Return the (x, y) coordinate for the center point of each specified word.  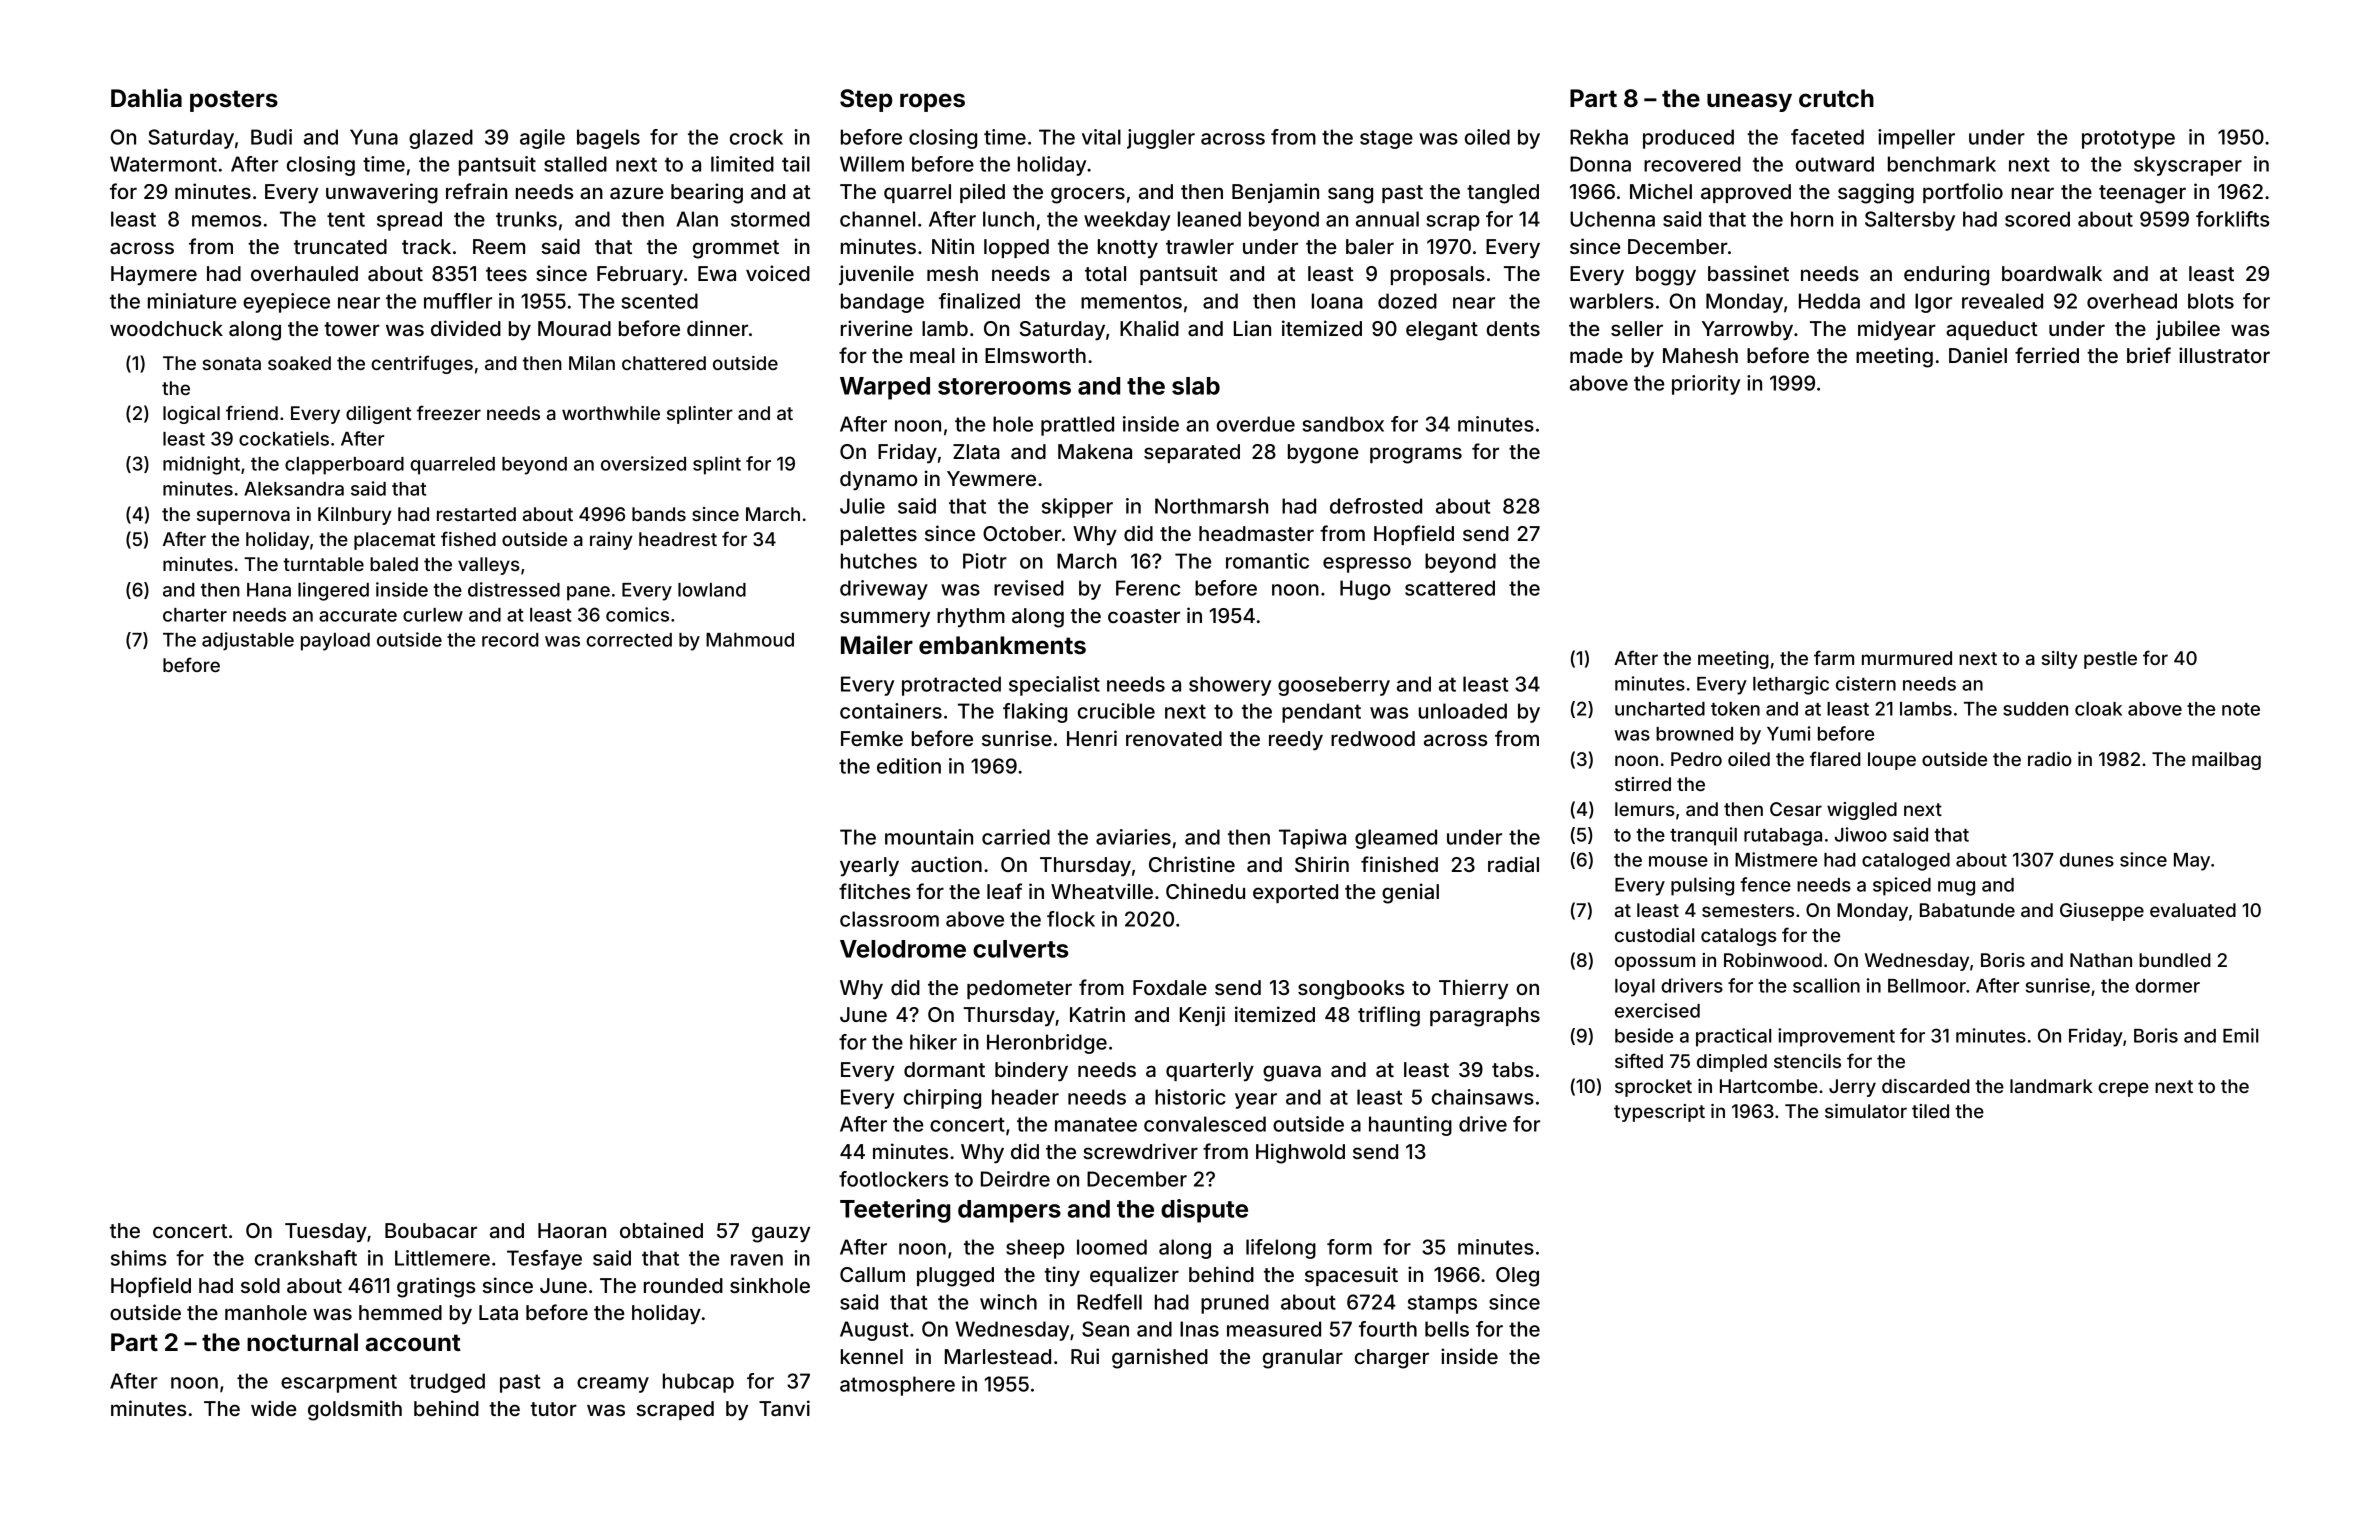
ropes (932, 102)
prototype (2128, 139)
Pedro (1696, 759)
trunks (526, 219)
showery (1230, 686)
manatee (1096, 1124)
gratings (436, 1287)
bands (659, 514)
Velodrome (903, 949)
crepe (2123, 1089)
